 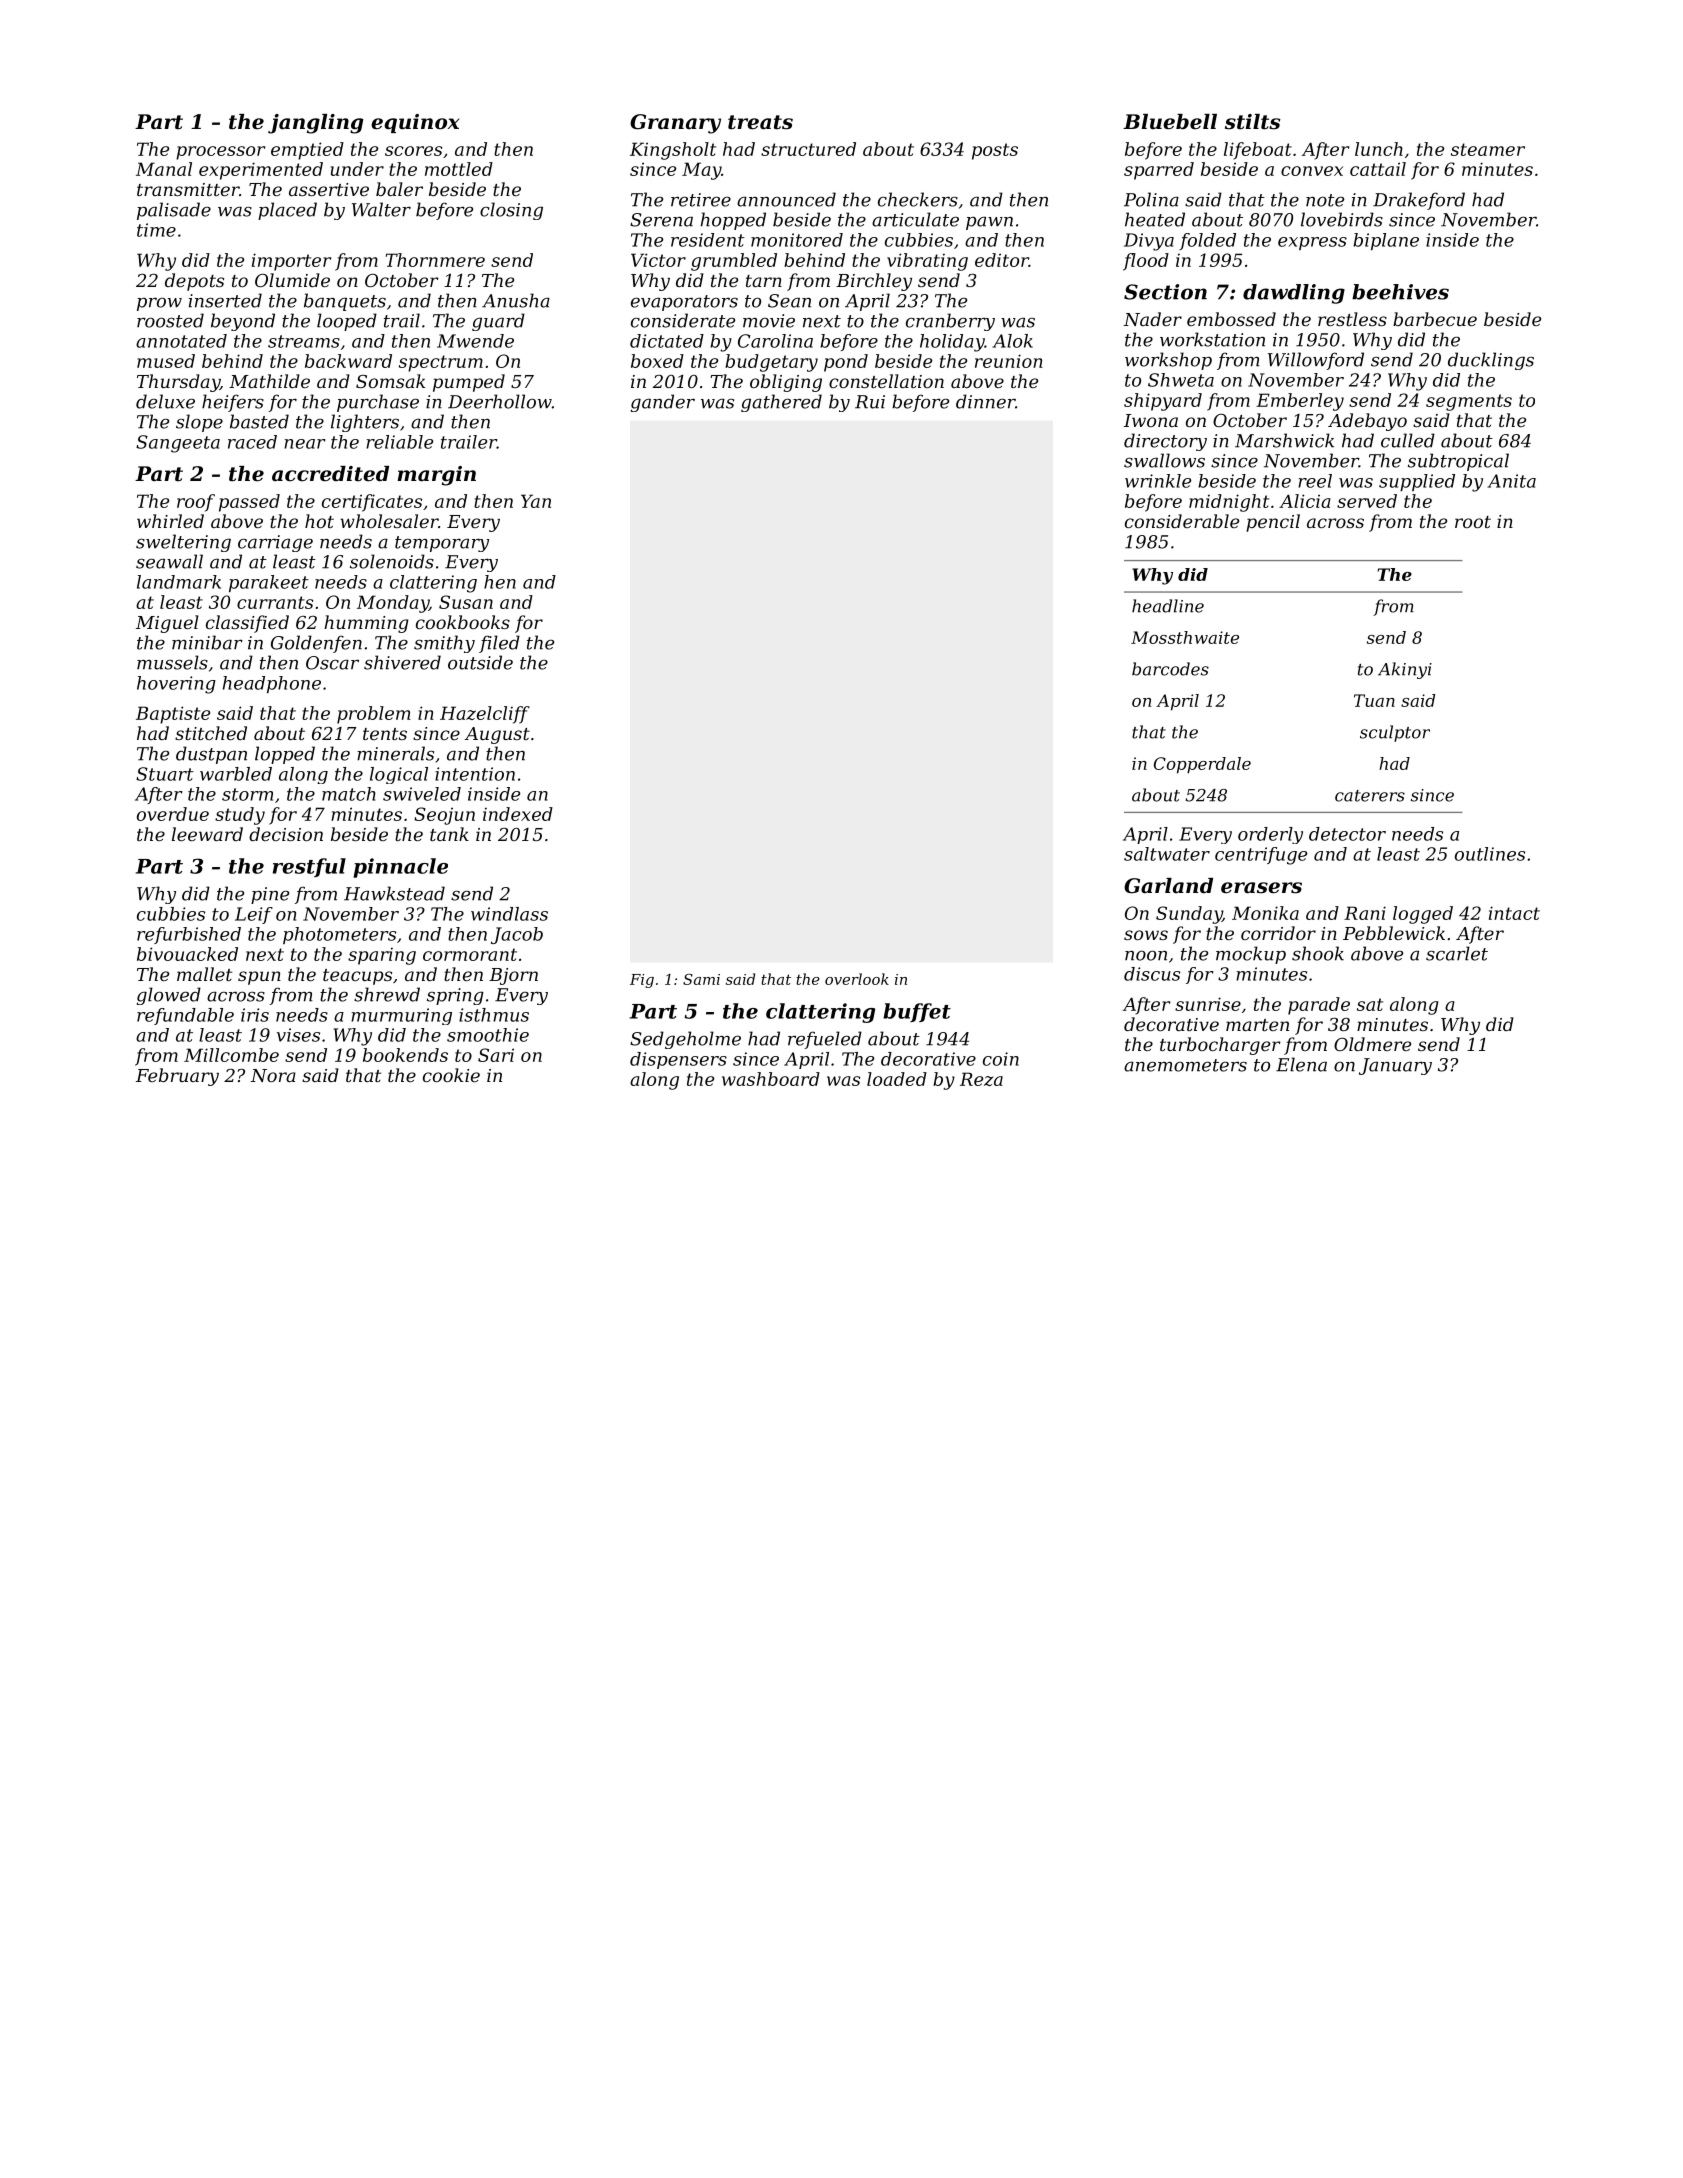 What do you see at coordinates (1490, 854) in the page?
I see `outlines` at bounding box center [1490, 854].
